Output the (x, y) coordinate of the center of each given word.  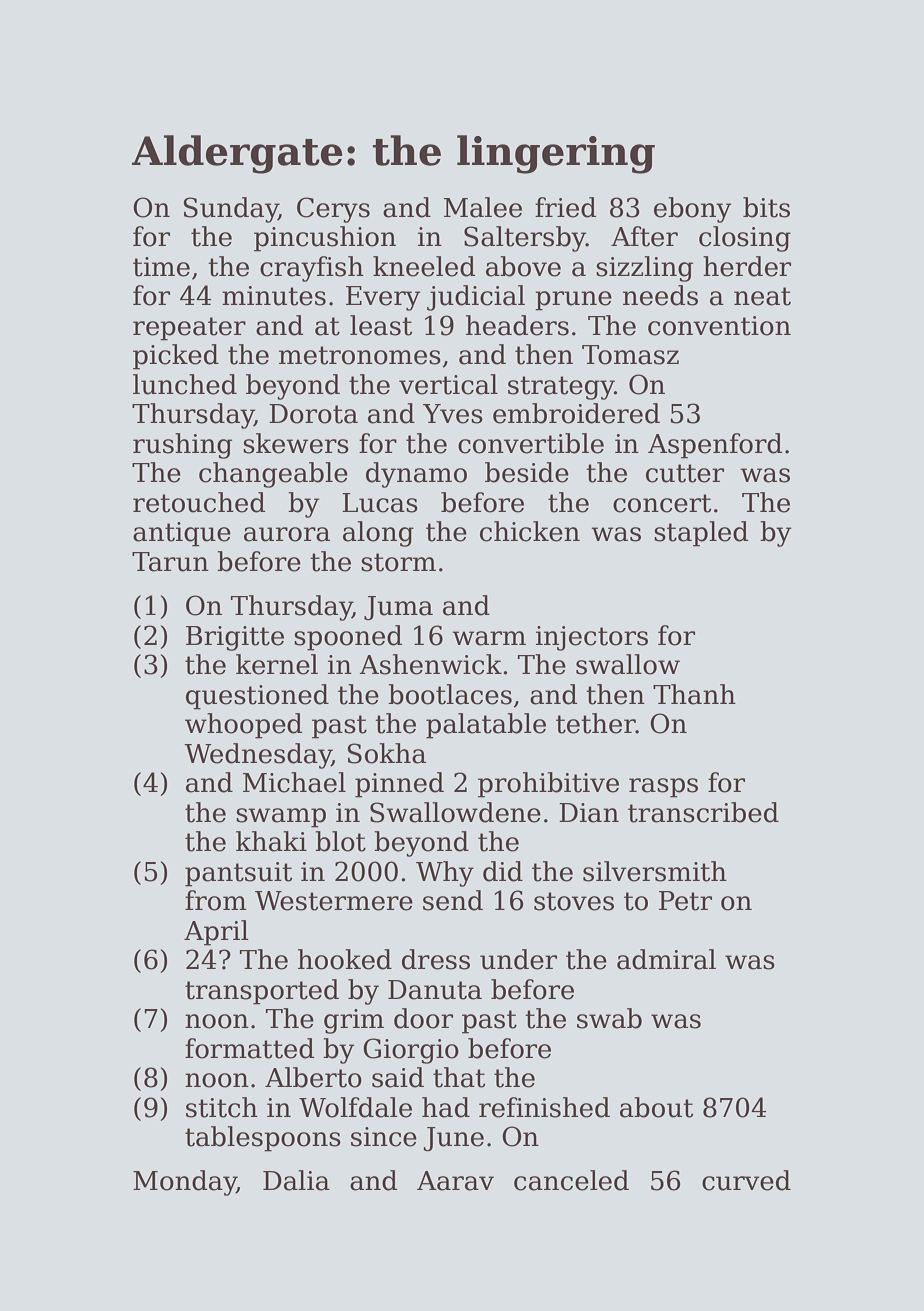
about (656, 1107)
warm (489, 638)
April (216, 933)
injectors (592, 638)
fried (566, 207)
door (423, 1018)
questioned (257, 697)
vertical (448, 384)
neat (762, 296)
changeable (273, 475)
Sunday (230, 210)
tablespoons (263, 1139)
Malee (483, 207)
